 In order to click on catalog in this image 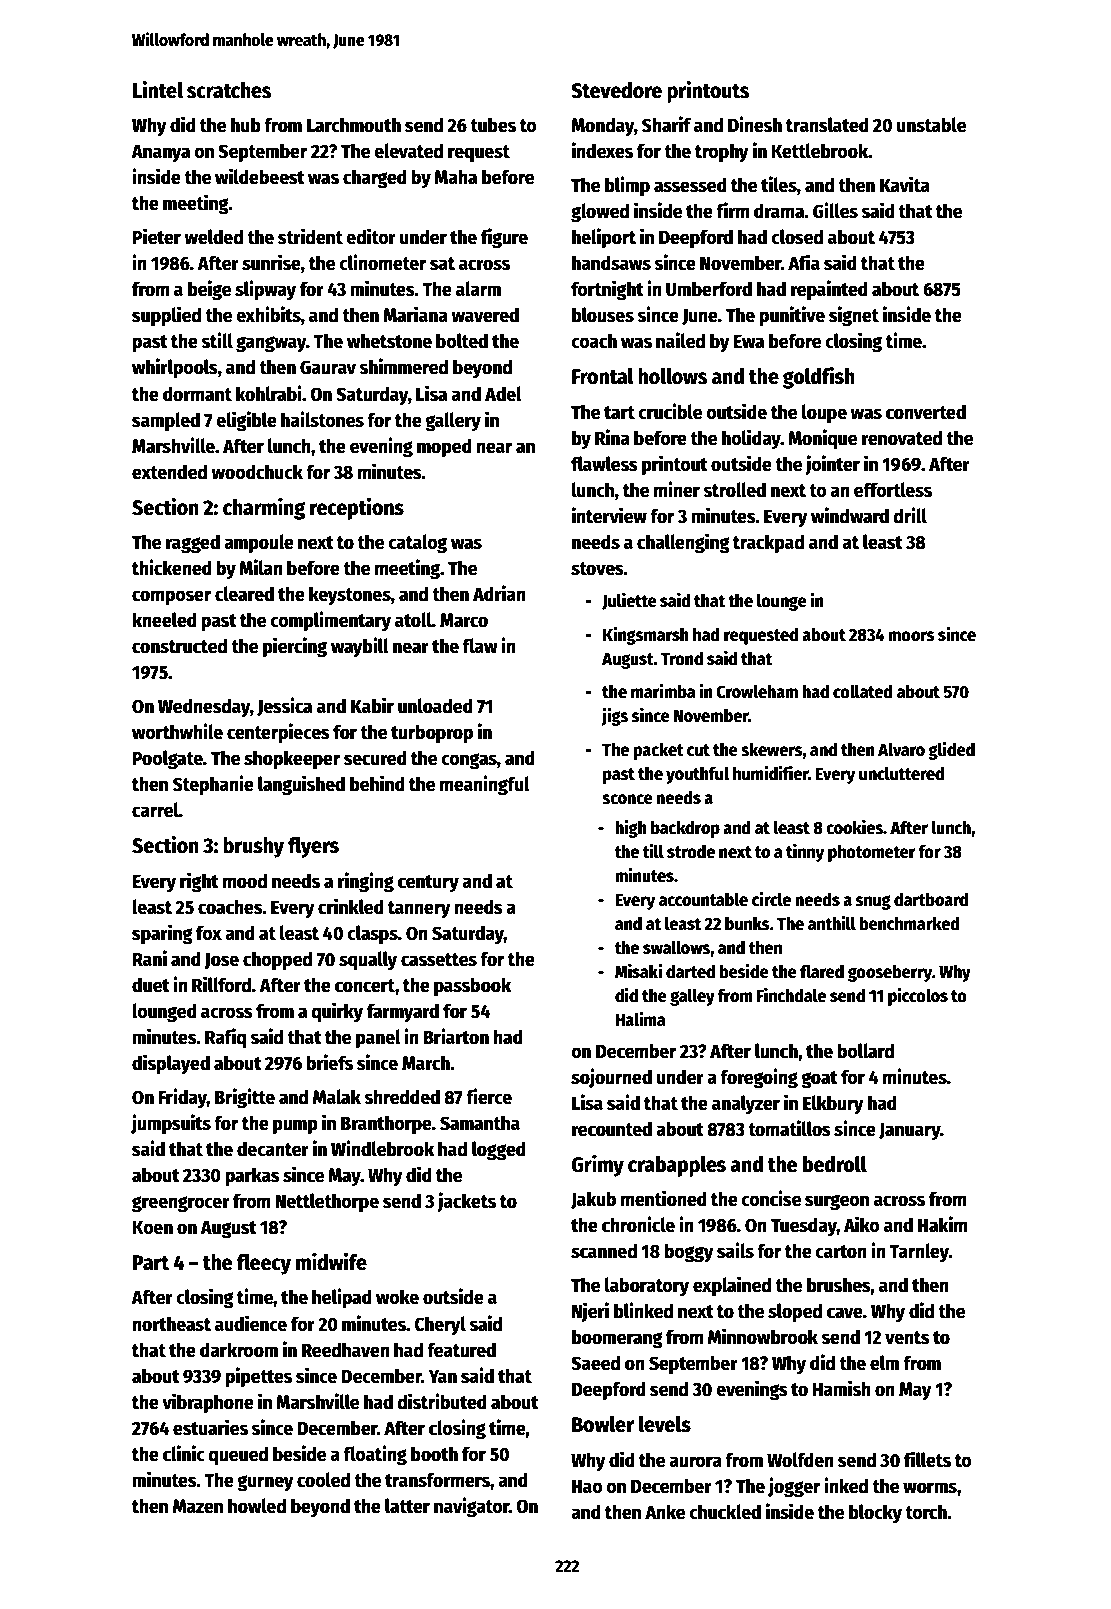, I will do `click(417, 543)`.
